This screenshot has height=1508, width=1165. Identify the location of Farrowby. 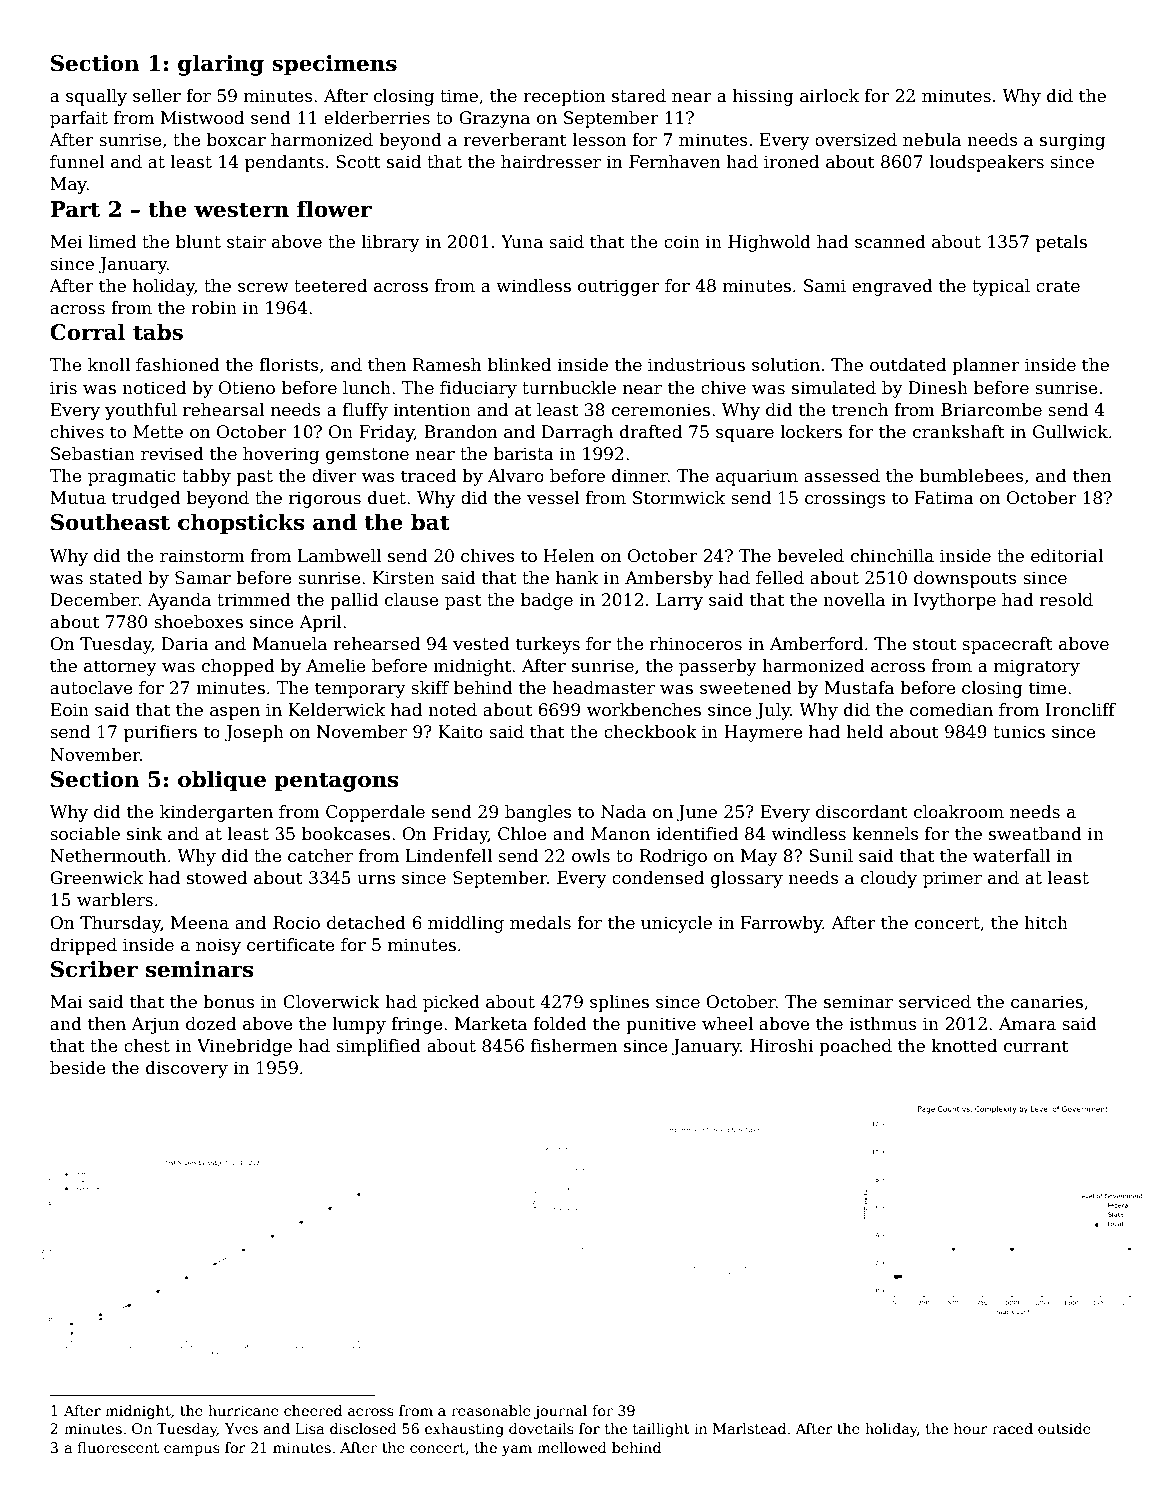
(782, 924).
